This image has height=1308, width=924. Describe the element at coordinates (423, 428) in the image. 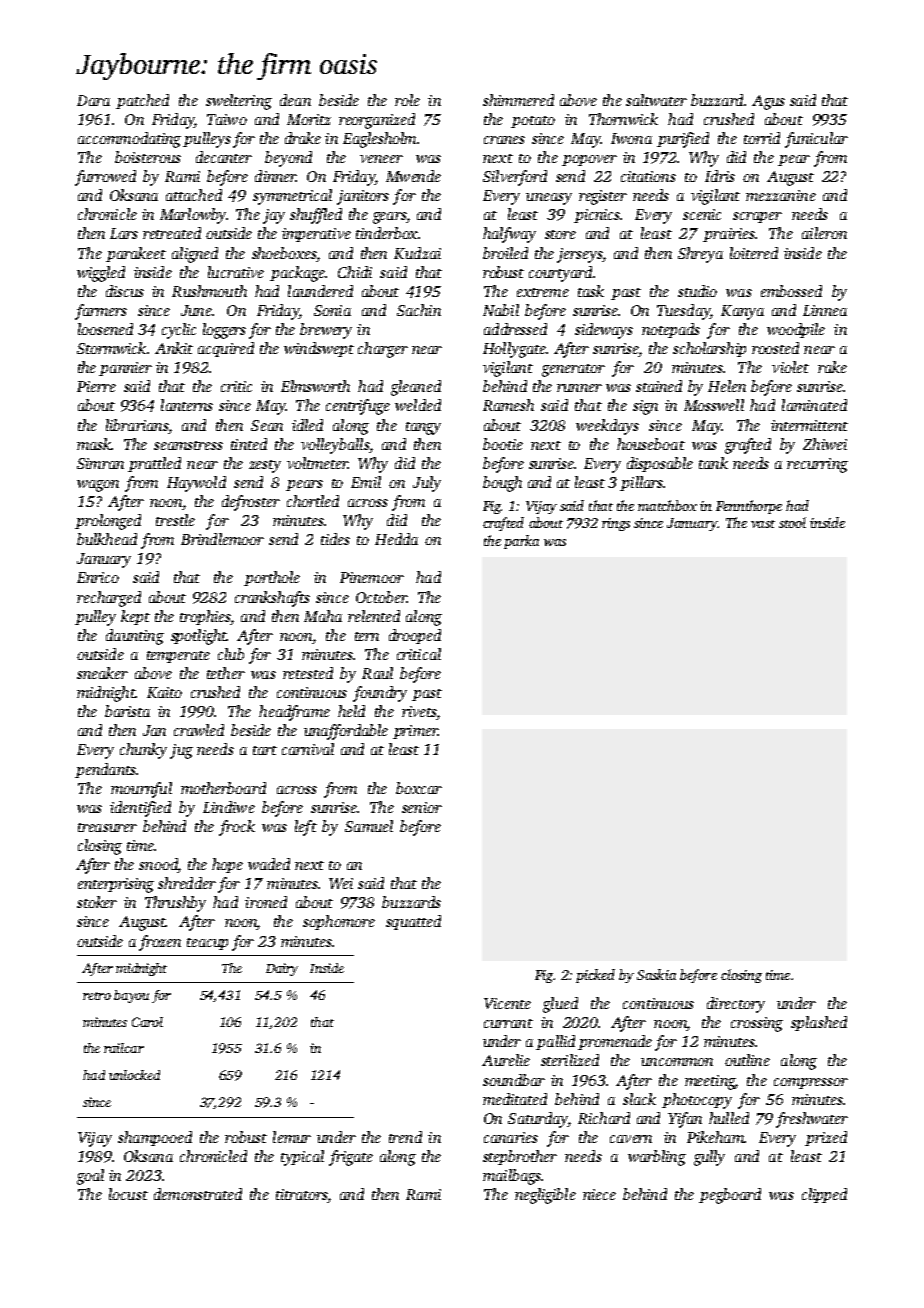

I see `tangy` at that location.
